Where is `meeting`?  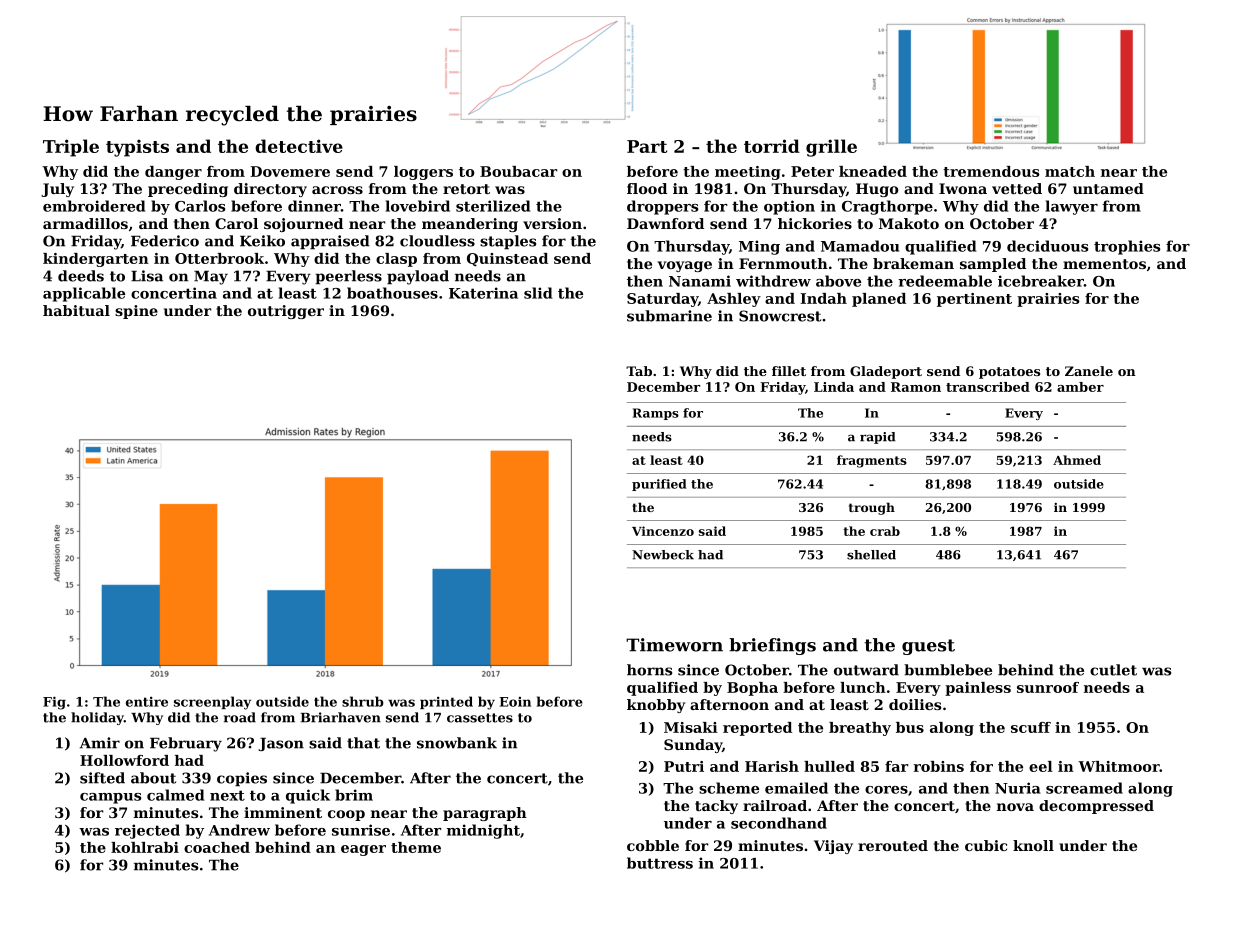 meeting is located at coordinates (748, 173).
